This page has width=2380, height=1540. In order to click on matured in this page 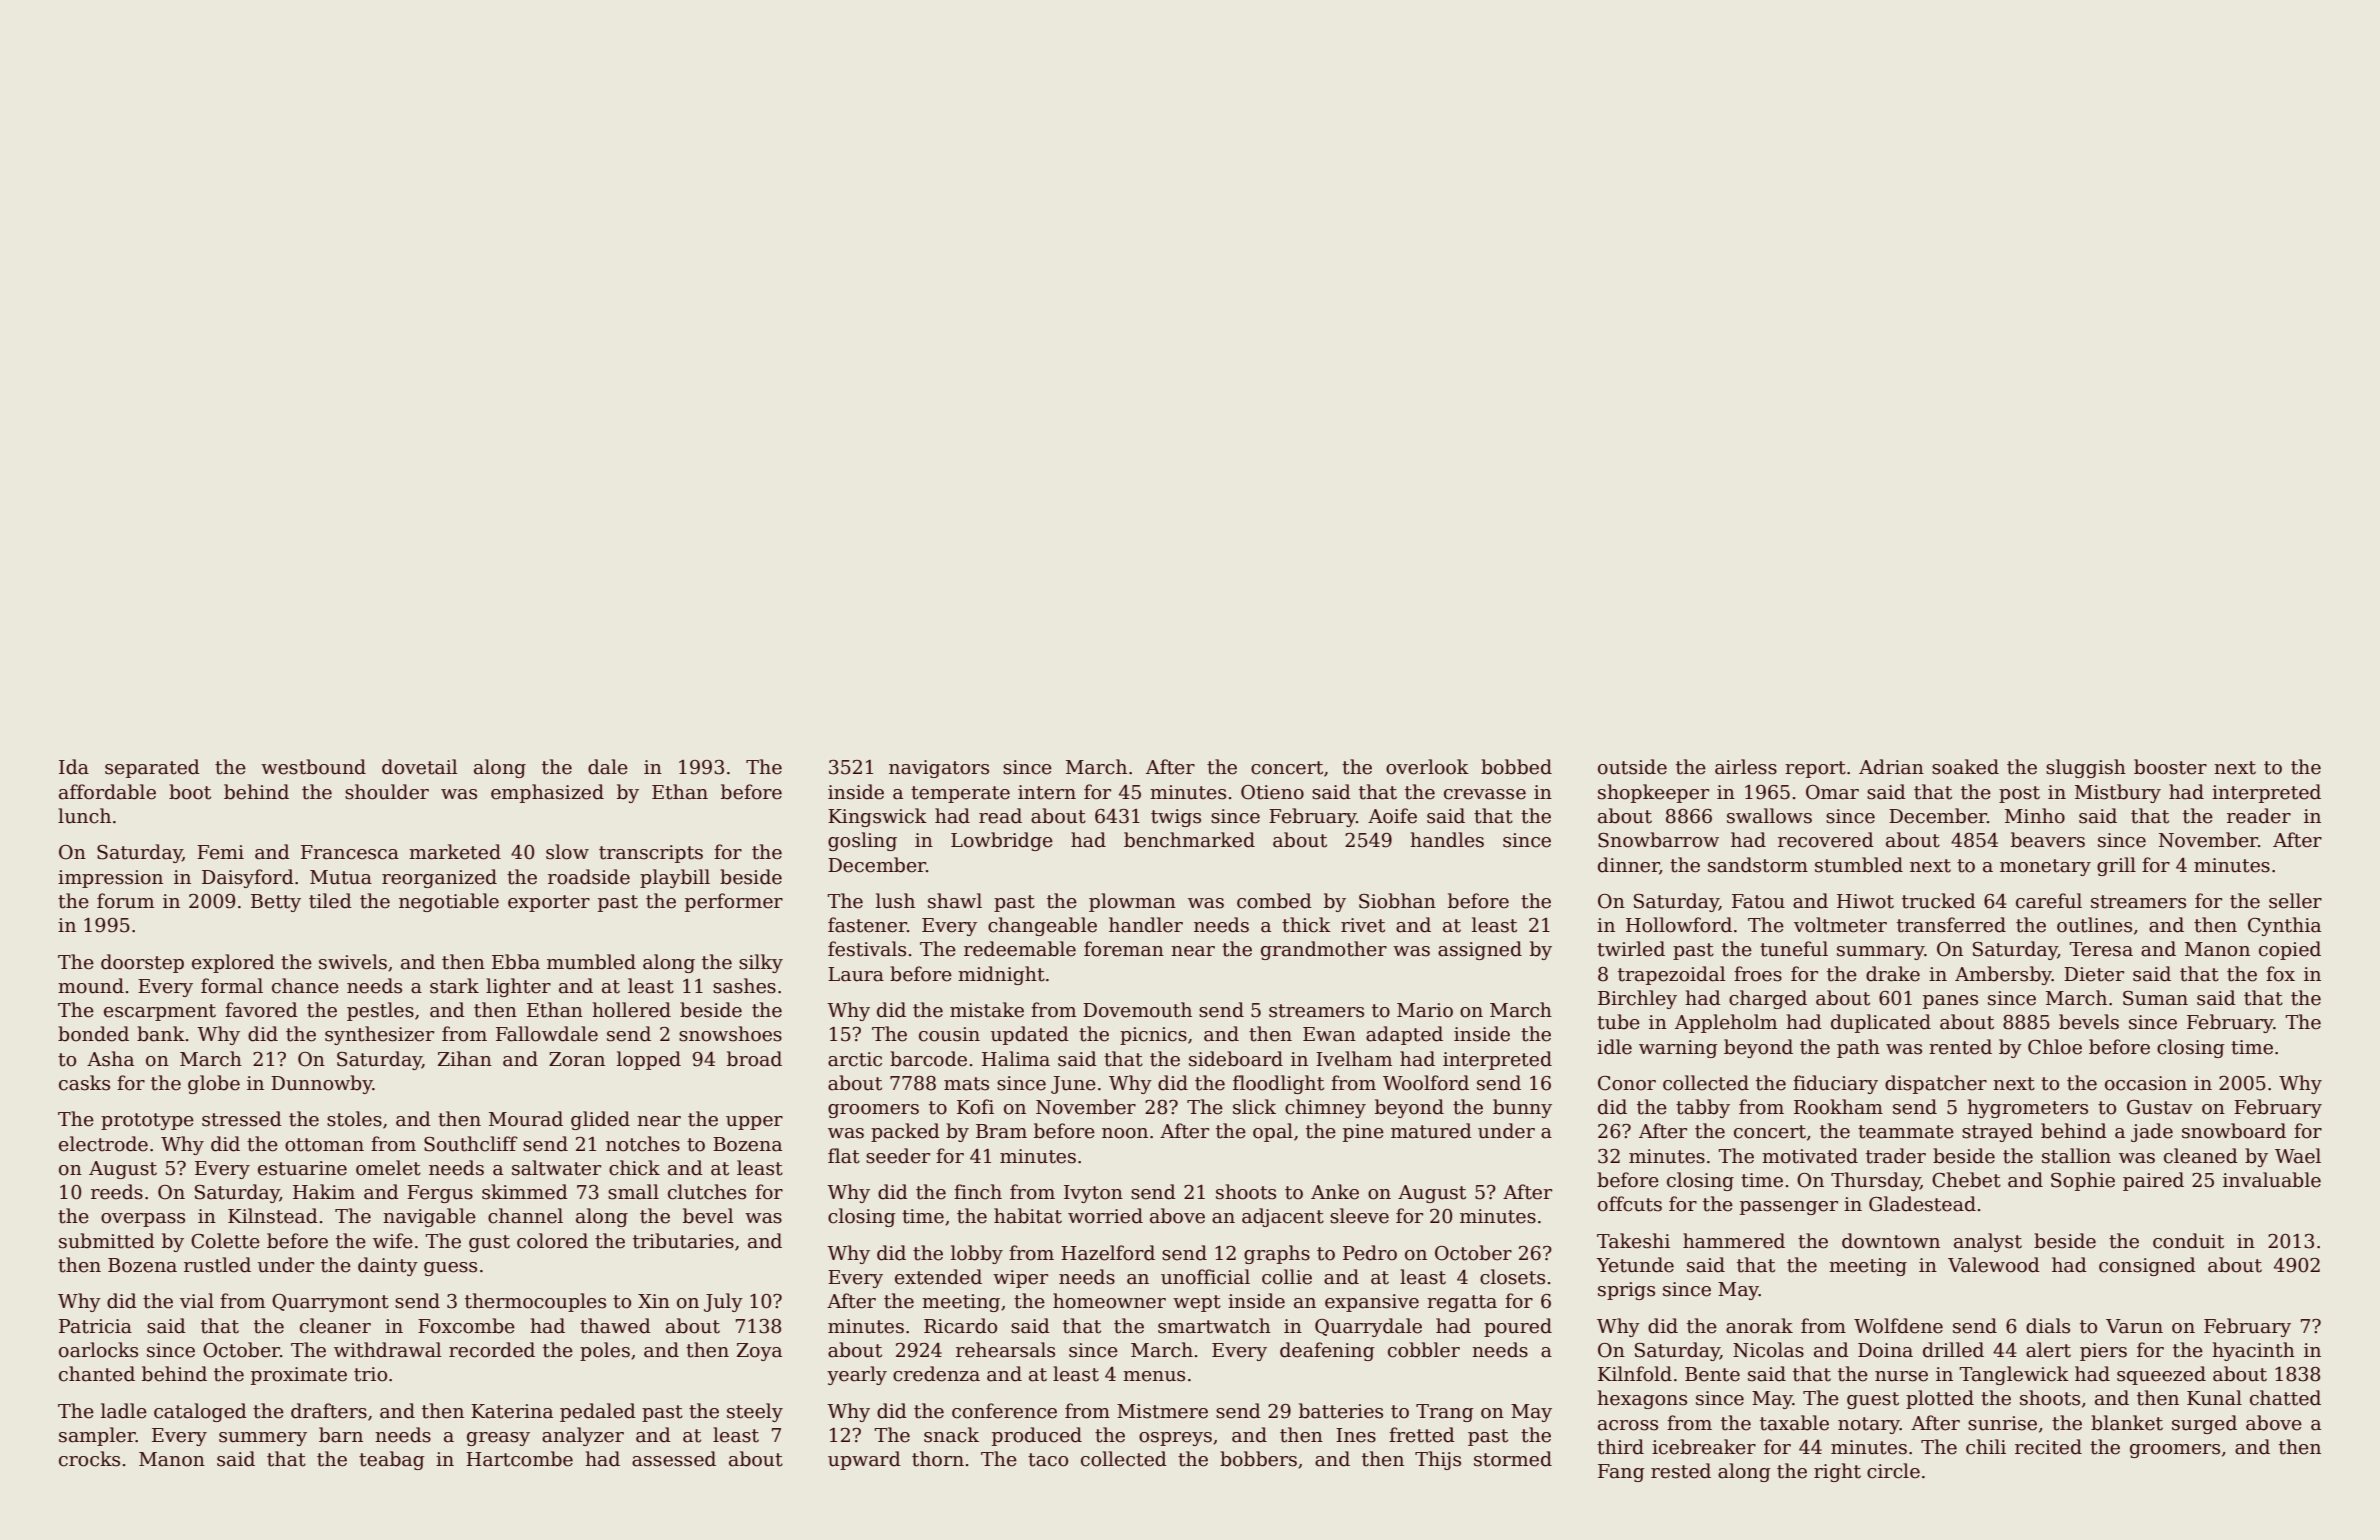, I will do `click(1431, 1131)`.
